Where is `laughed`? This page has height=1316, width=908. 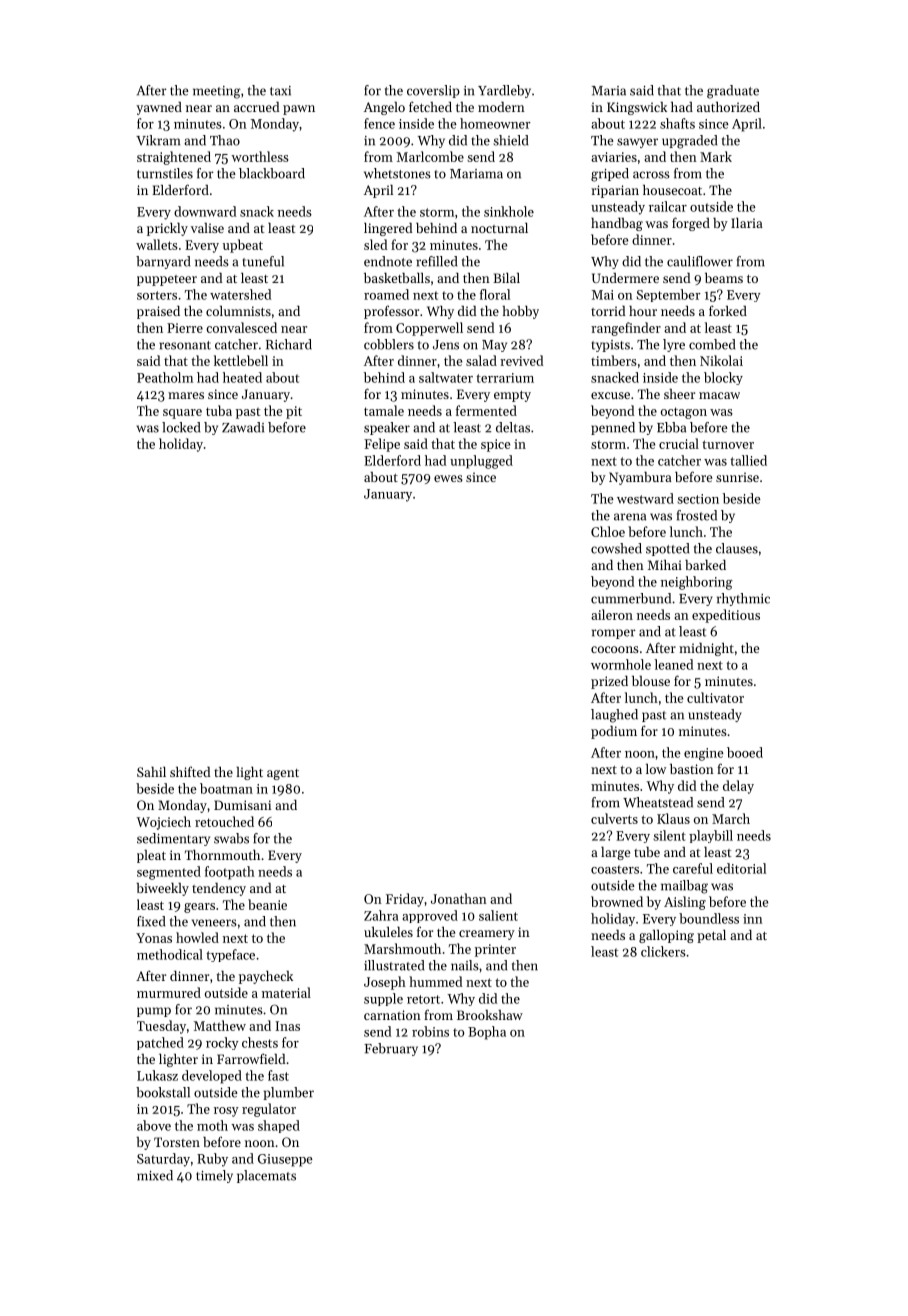 laughed is located at coordinates (614, 716).
